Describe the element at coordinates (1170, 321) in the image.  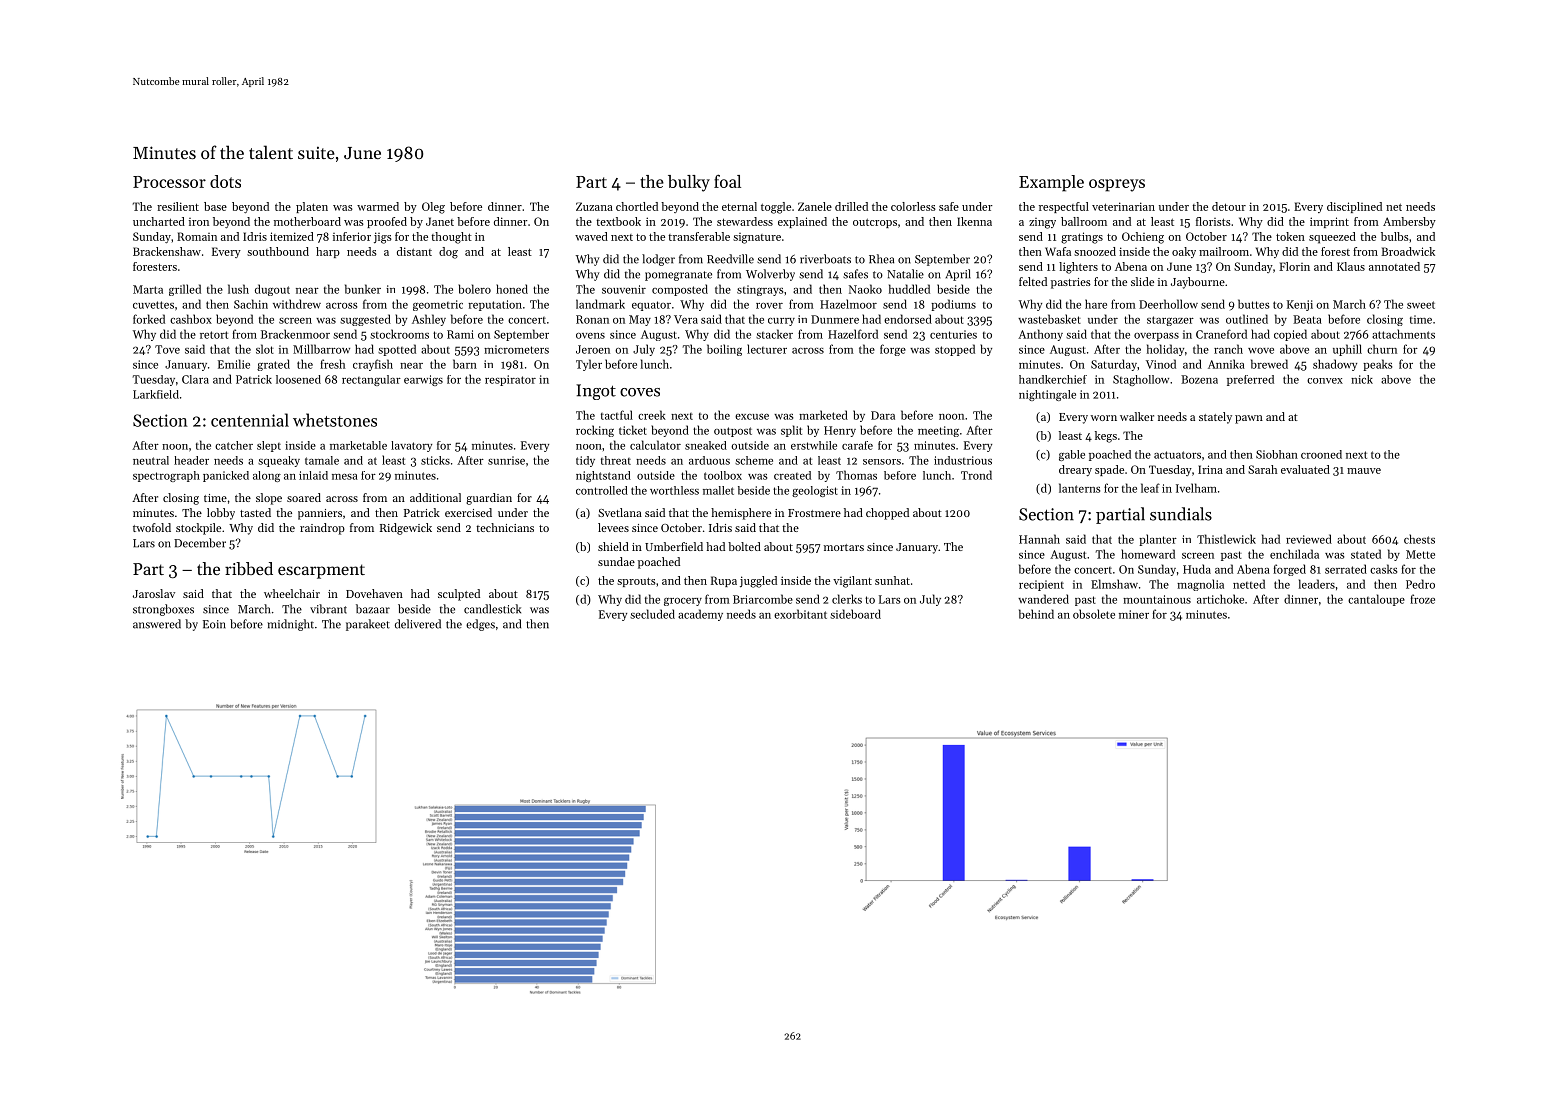
I see `stargazer` at that location.
